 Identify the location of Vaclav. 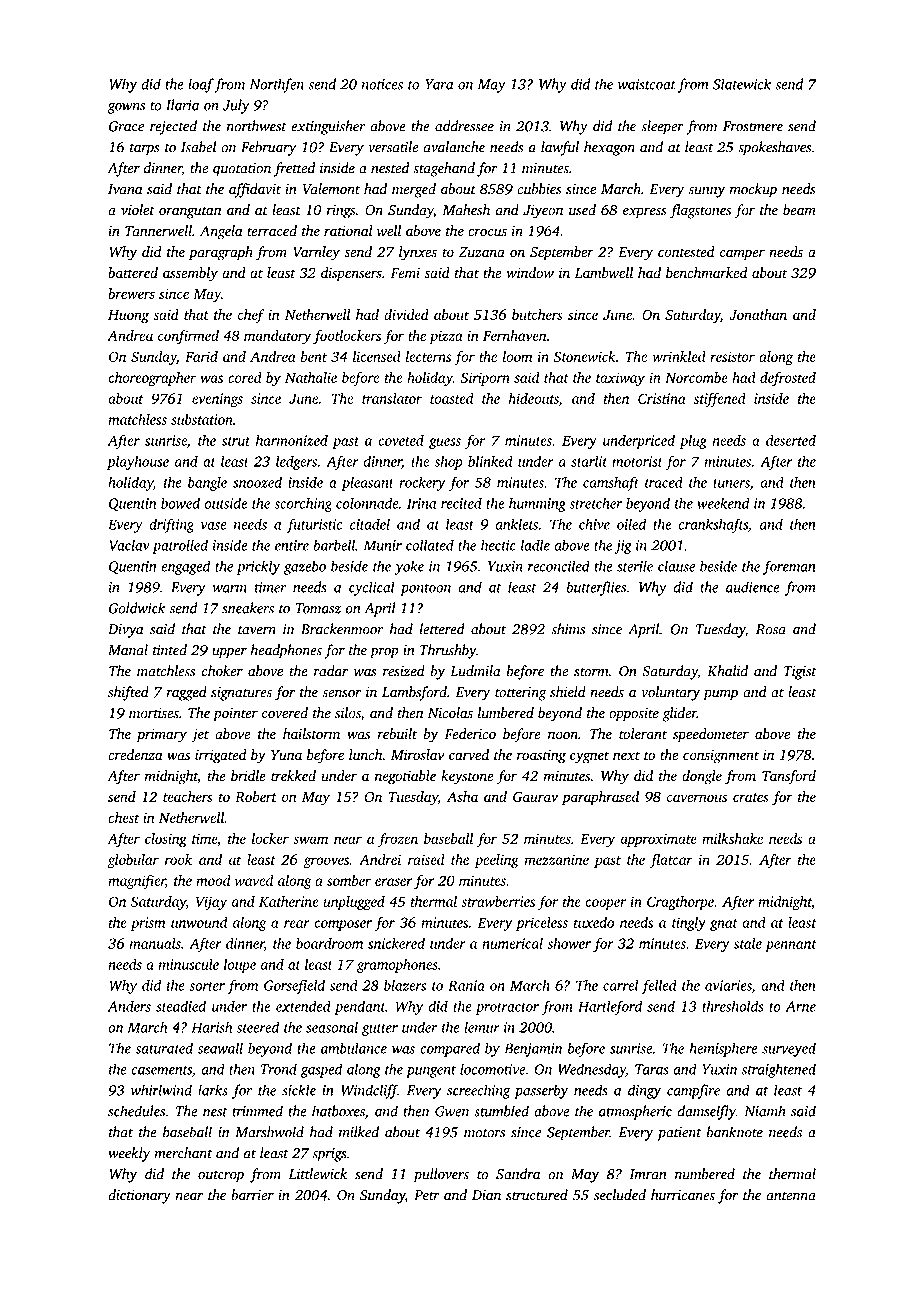
(129, 545).
